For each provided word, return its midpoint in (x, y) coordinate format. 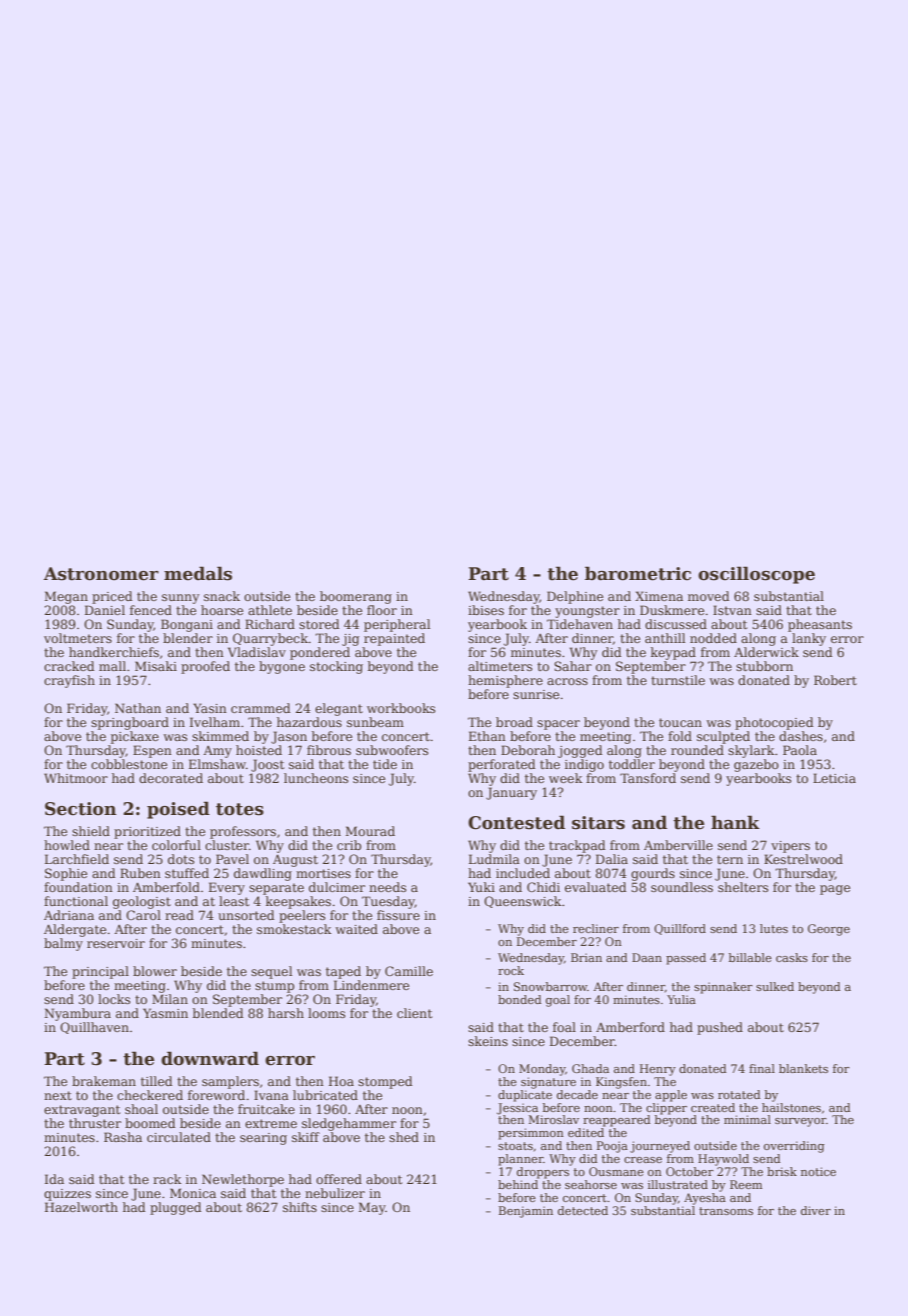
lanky (809, 639)
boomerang (356, 597)
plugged (176, 1208)
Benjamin (526, 1212)
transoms (726, 1211)
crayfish (69, 681)
